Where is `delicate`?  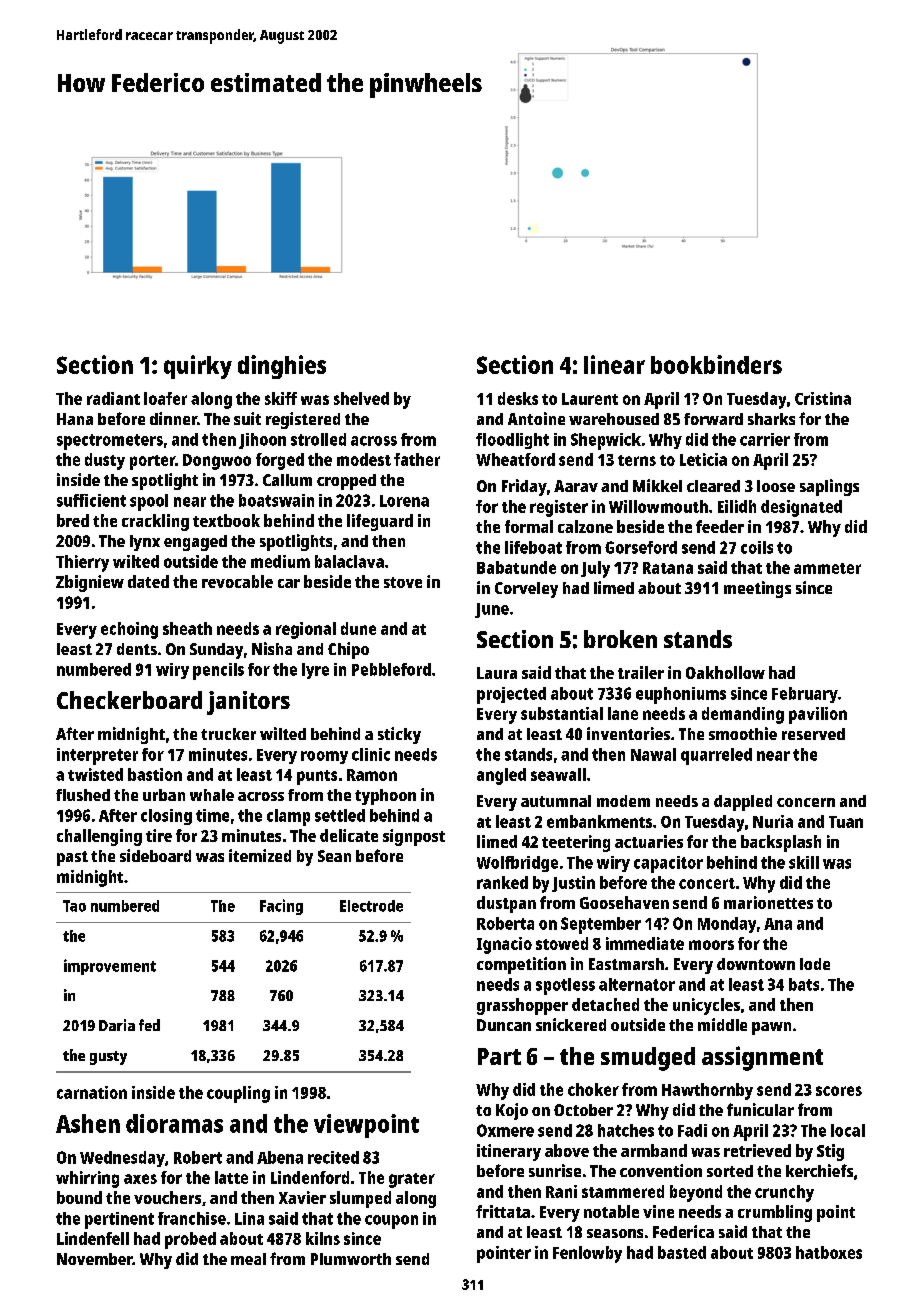 delicate is located at coordinates (349, 835).
